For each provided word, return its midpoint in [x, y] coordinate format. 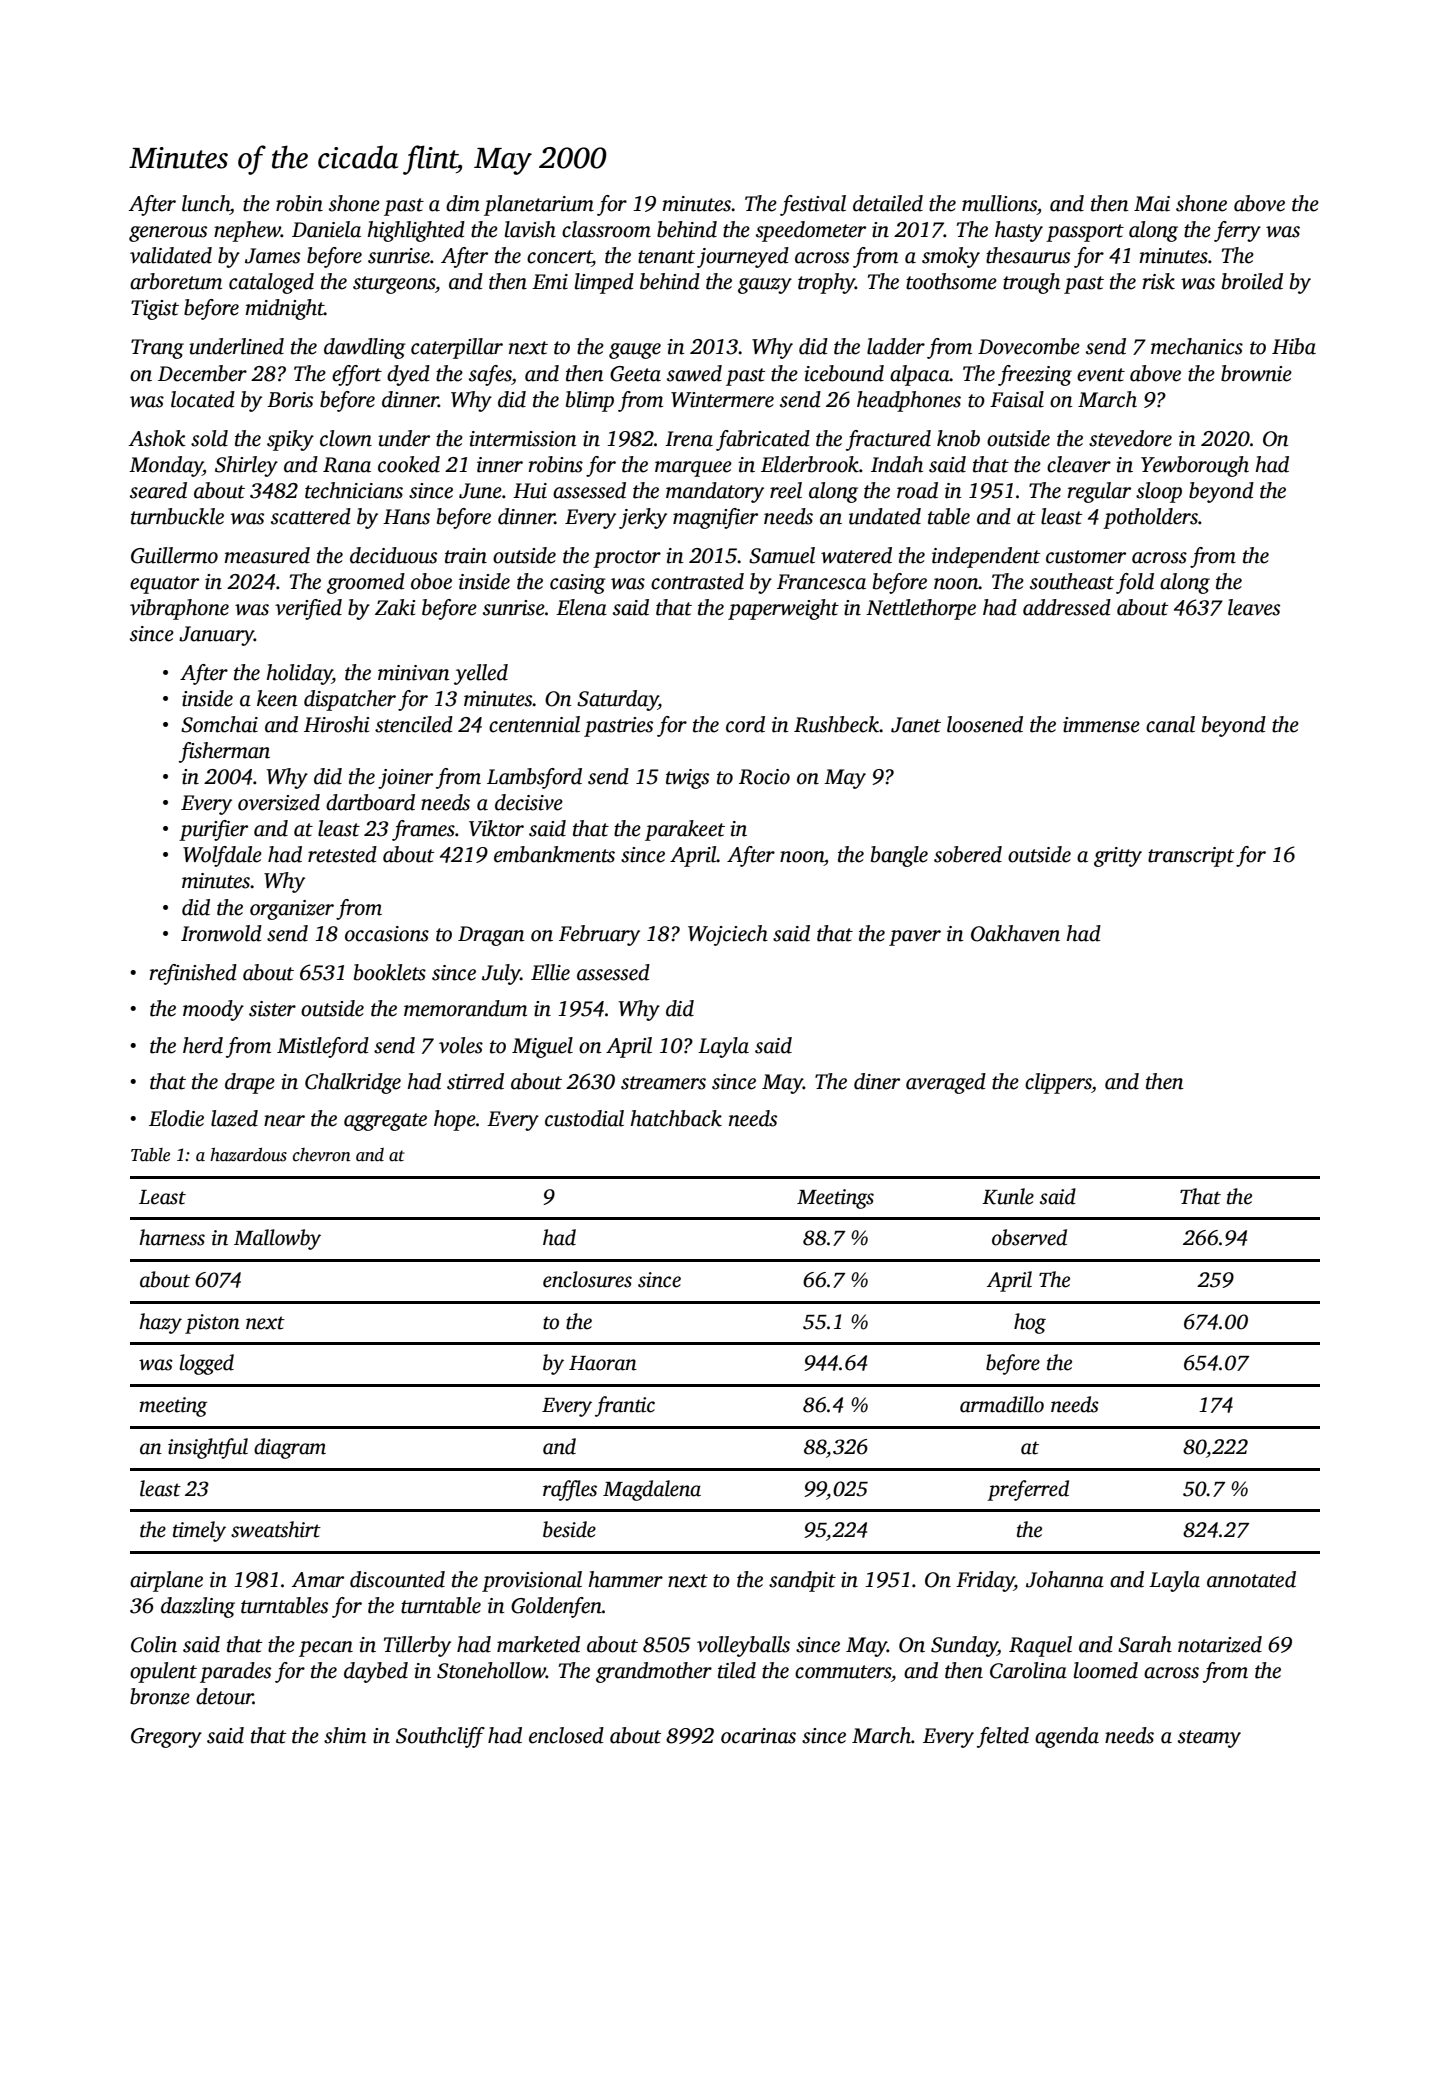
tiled [737, 1670]
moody [213, 1010]
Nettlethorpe [921, 609]
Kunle [1008, 1196]
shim [345, 1735]
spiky [290, 440]
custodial [584, 1118]
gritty [1118, 857]
